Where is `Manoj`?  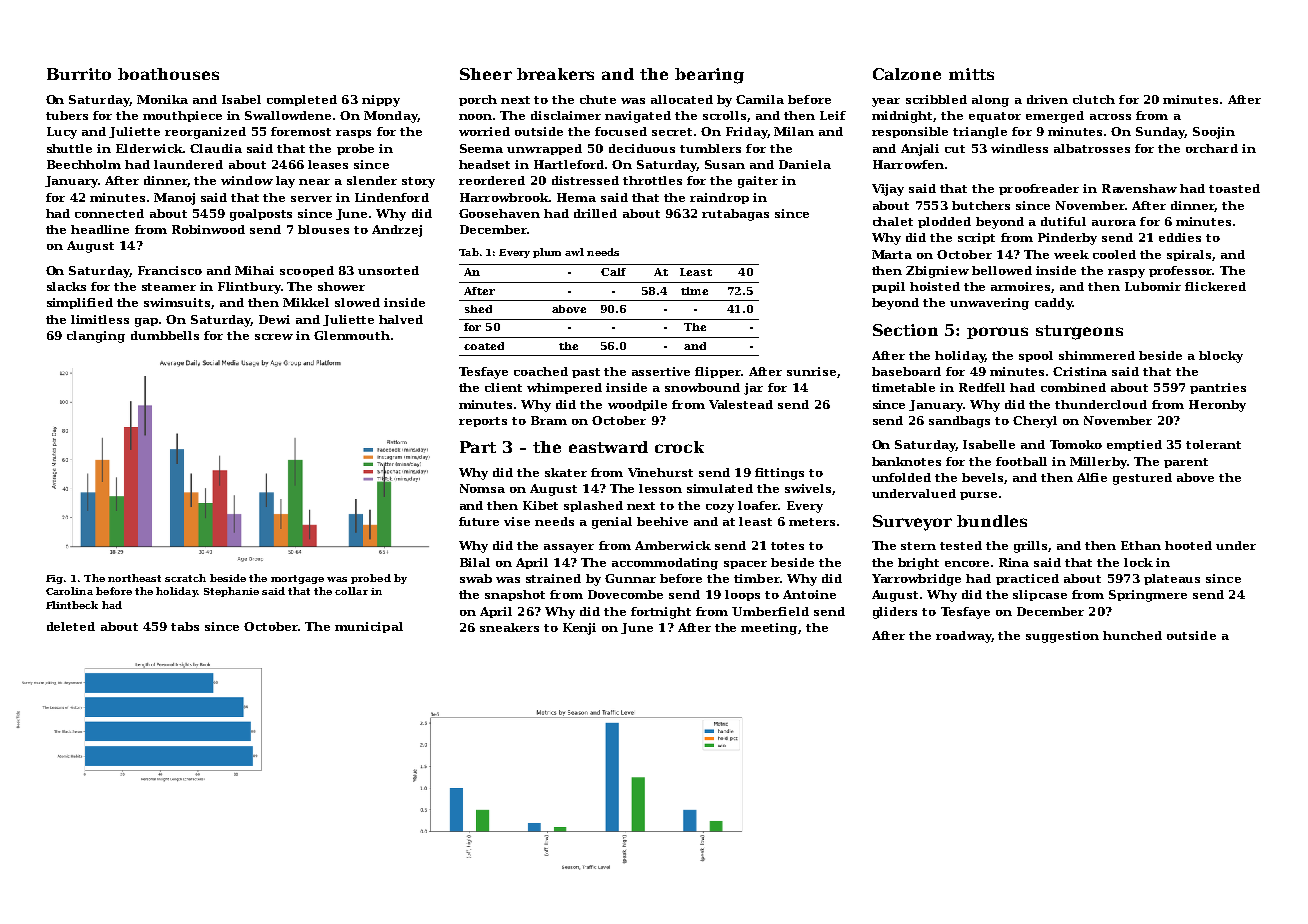
Manoj is located at coordinates (174, 199).
